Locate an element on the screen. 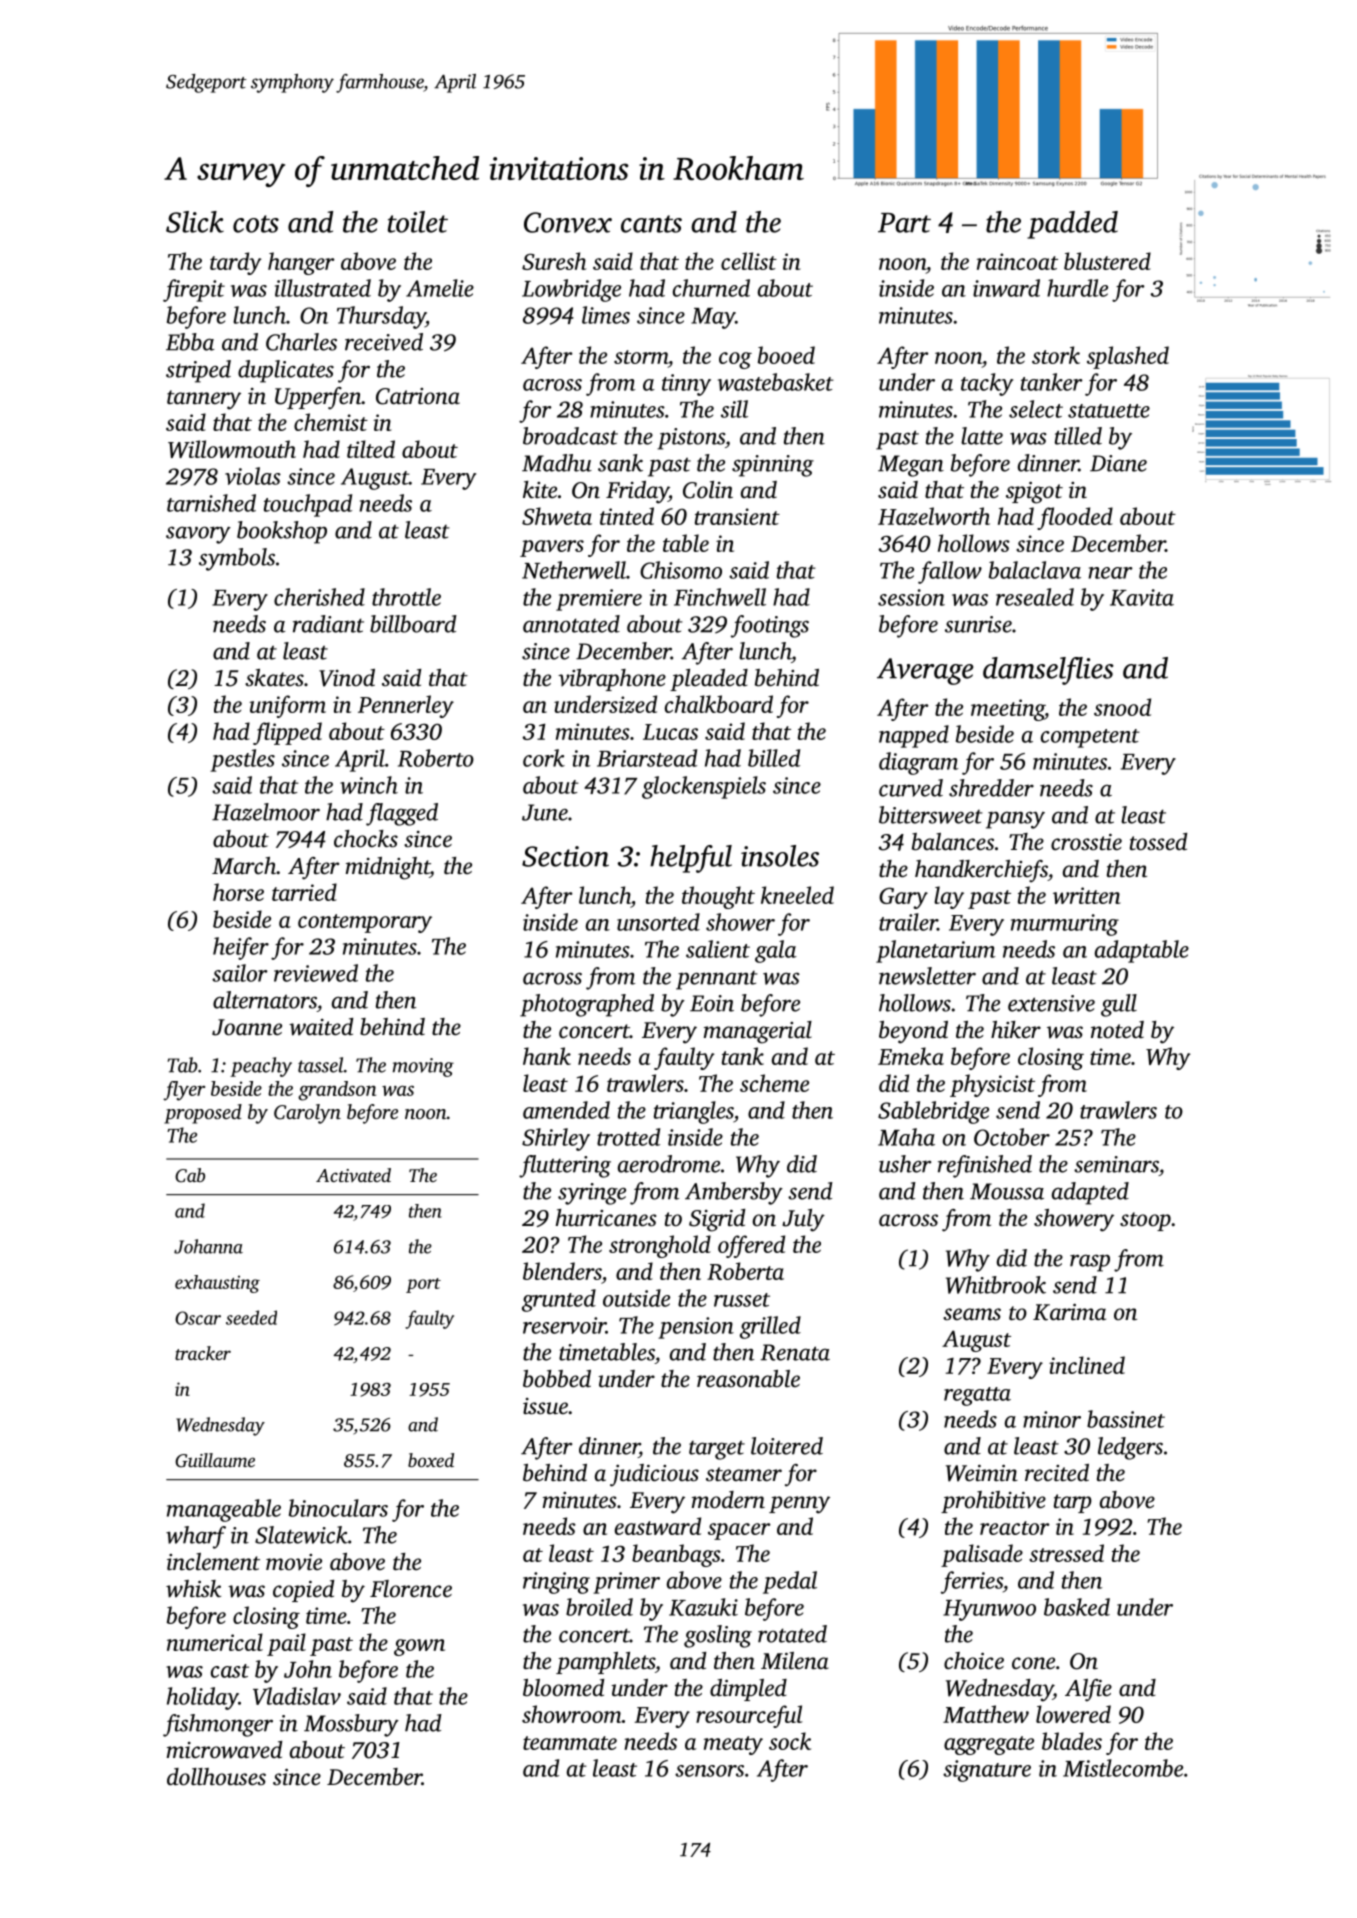 The image size is (1357, 1918). pestles is located at coordinates (242, 760).
